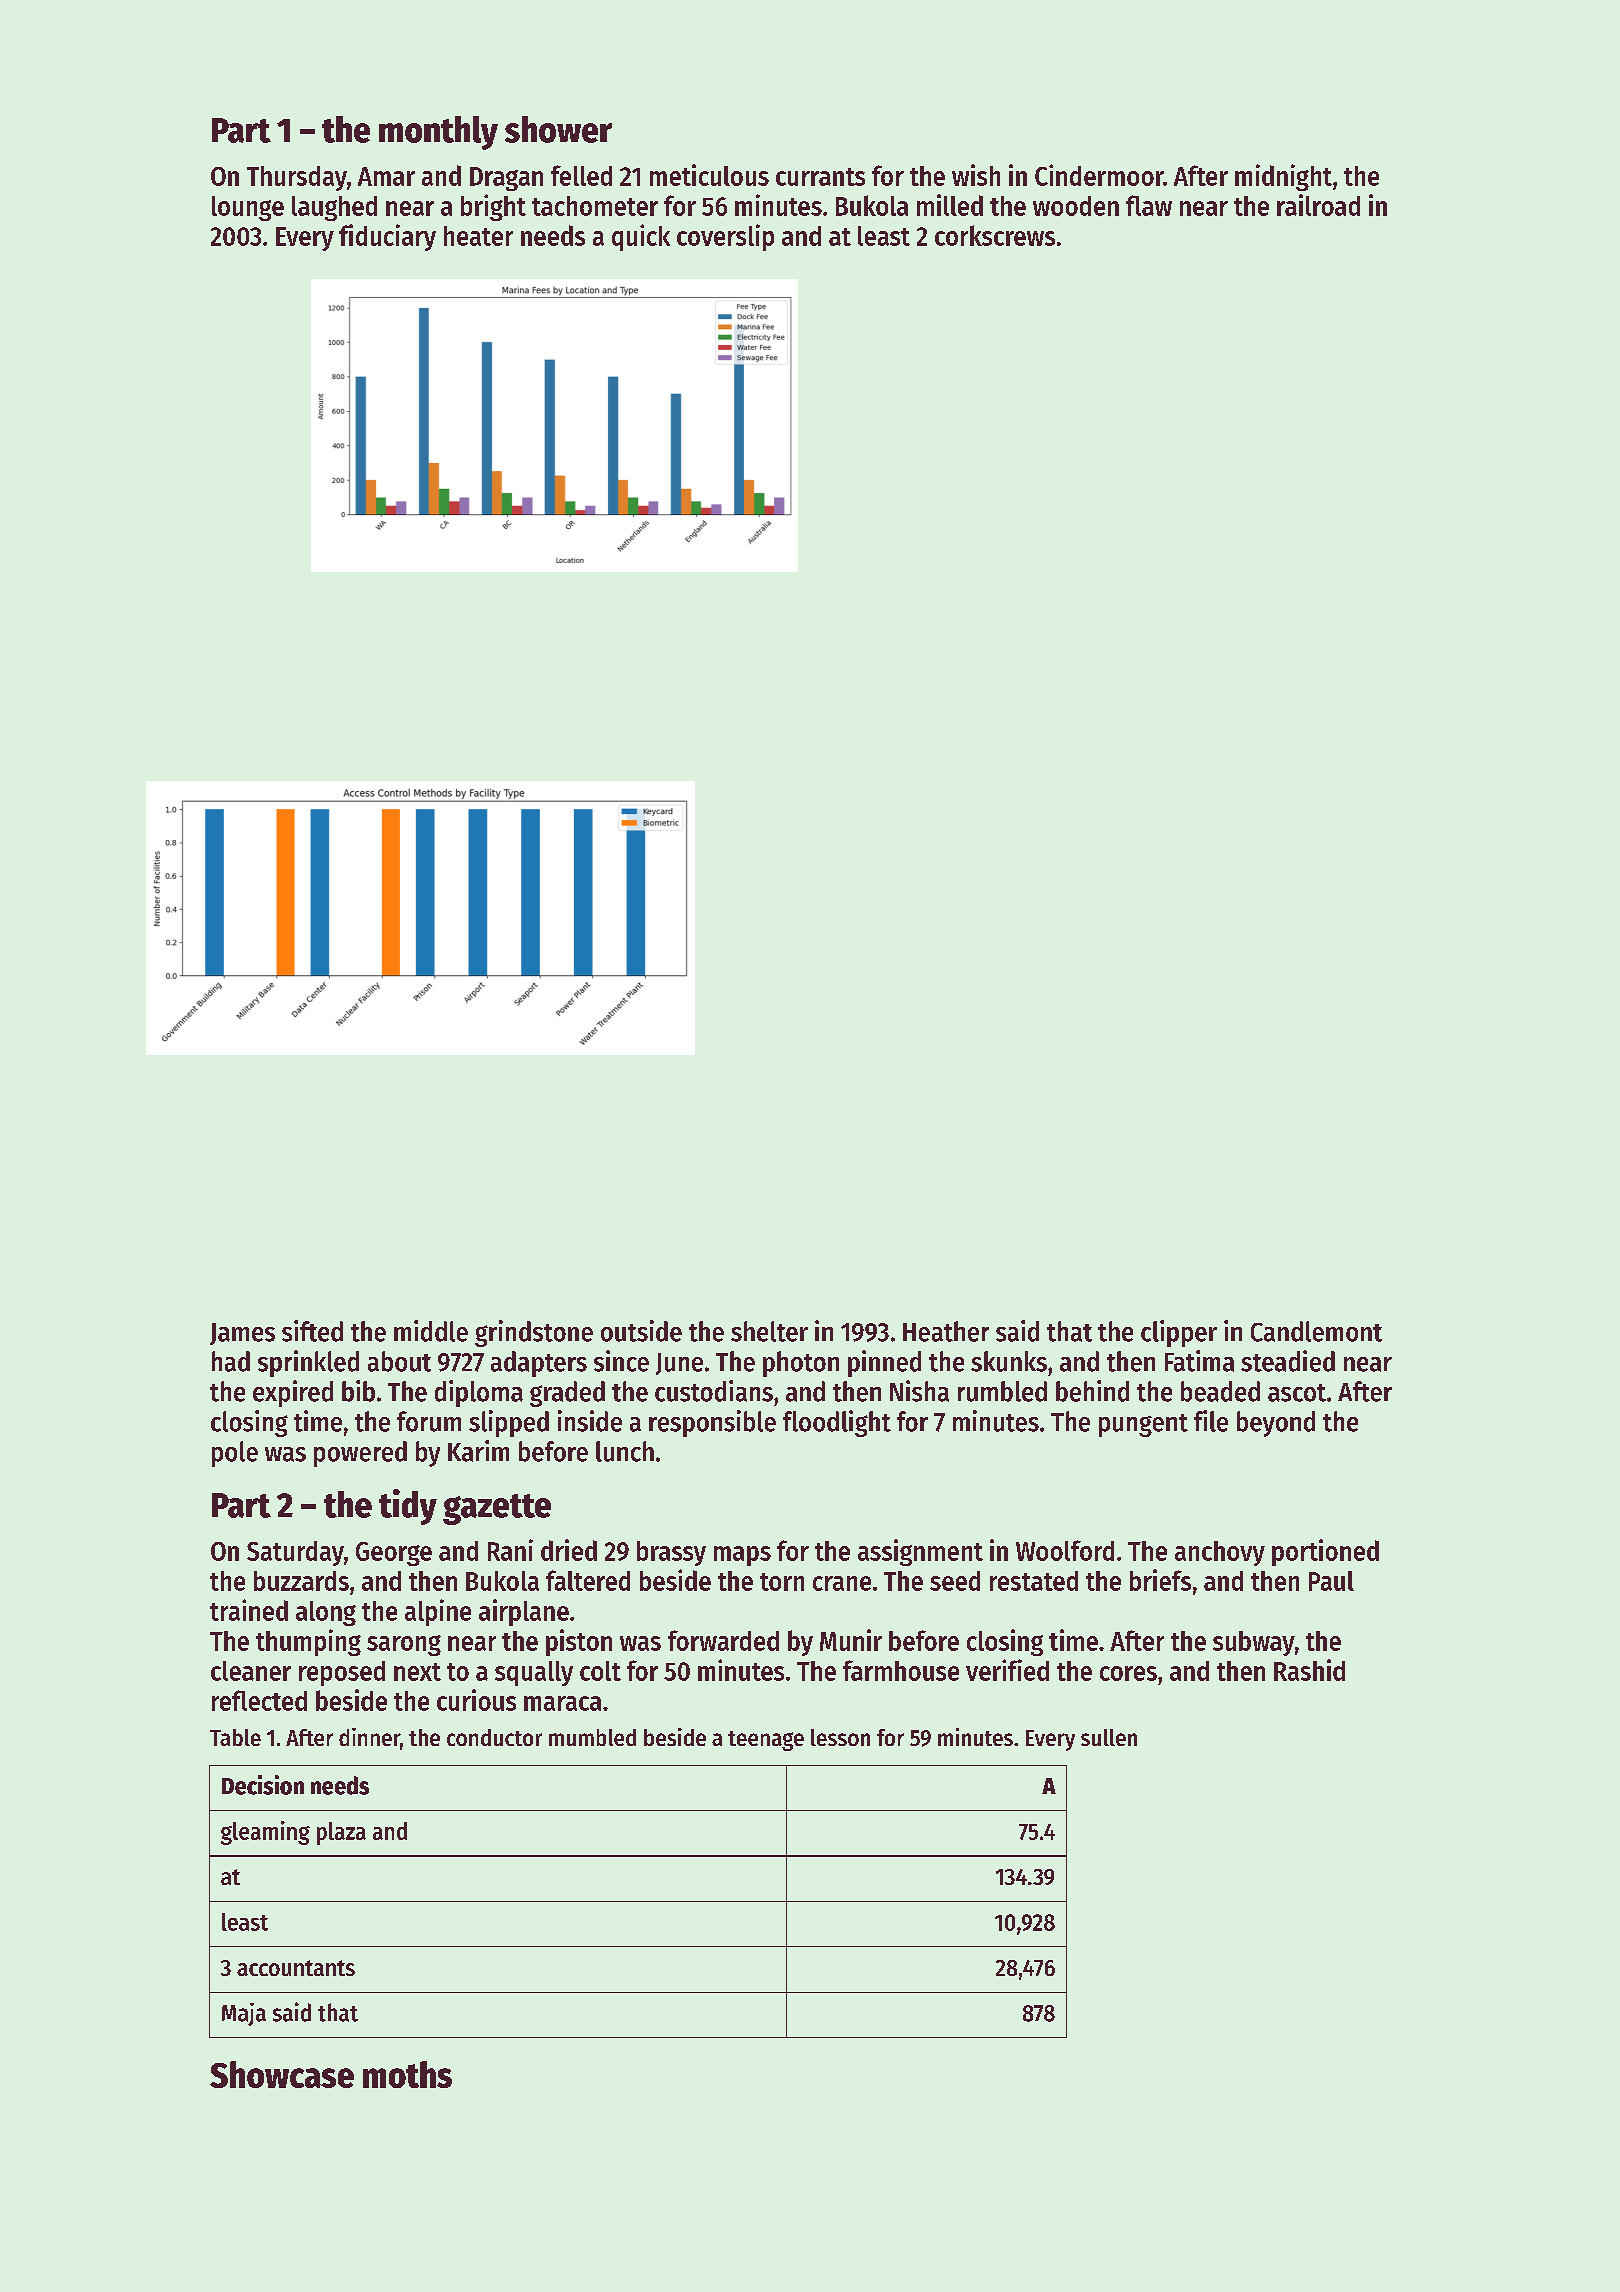  What do you see at coordinates (1318, 205) in the page?
I see `railroad` at bounding box center [1318, 205].
